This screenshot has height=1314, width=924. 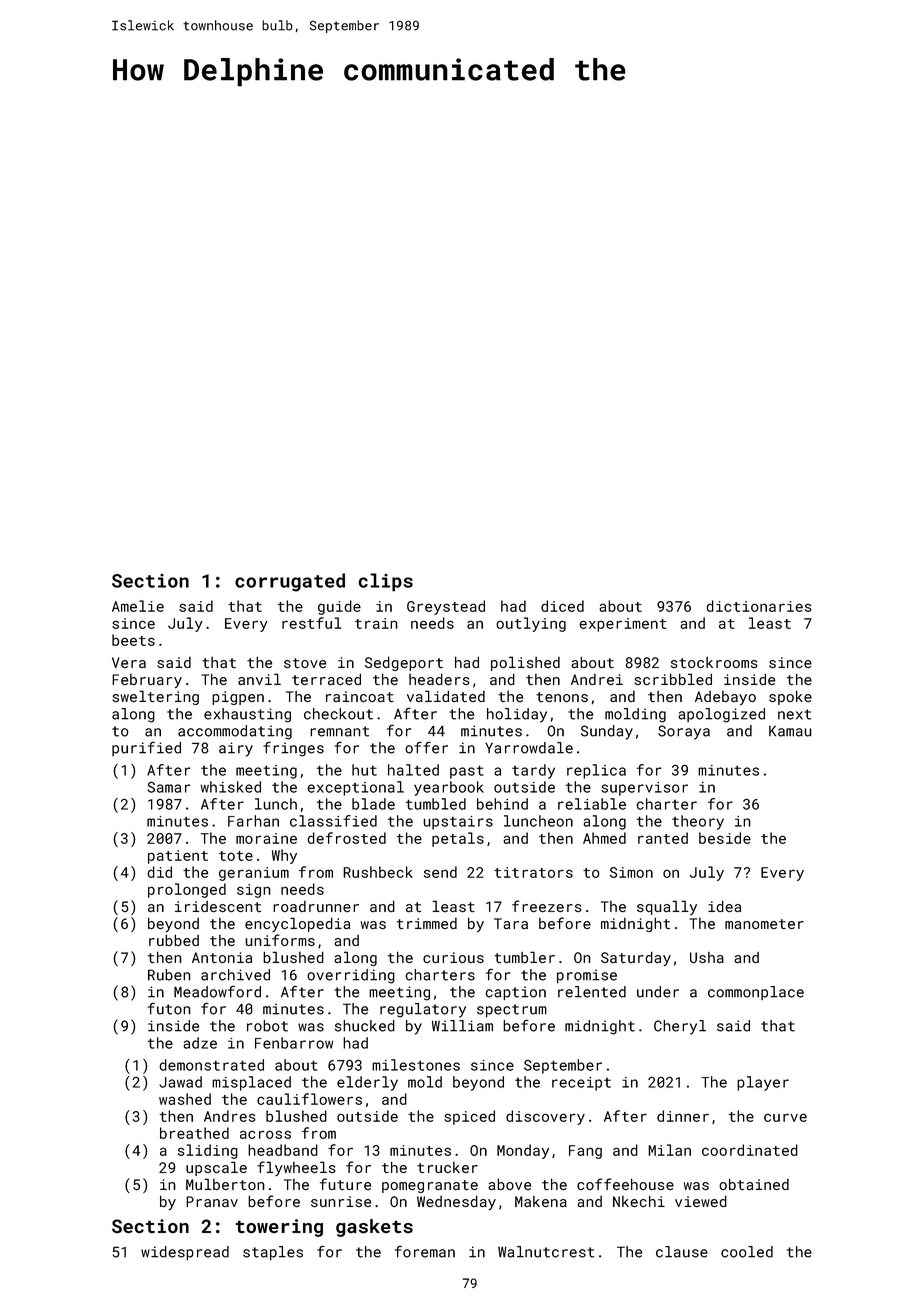 What do you see at coordinates (169, 975) in the screenshot?
I see `Ruben` at bounding box center [169, 975].
